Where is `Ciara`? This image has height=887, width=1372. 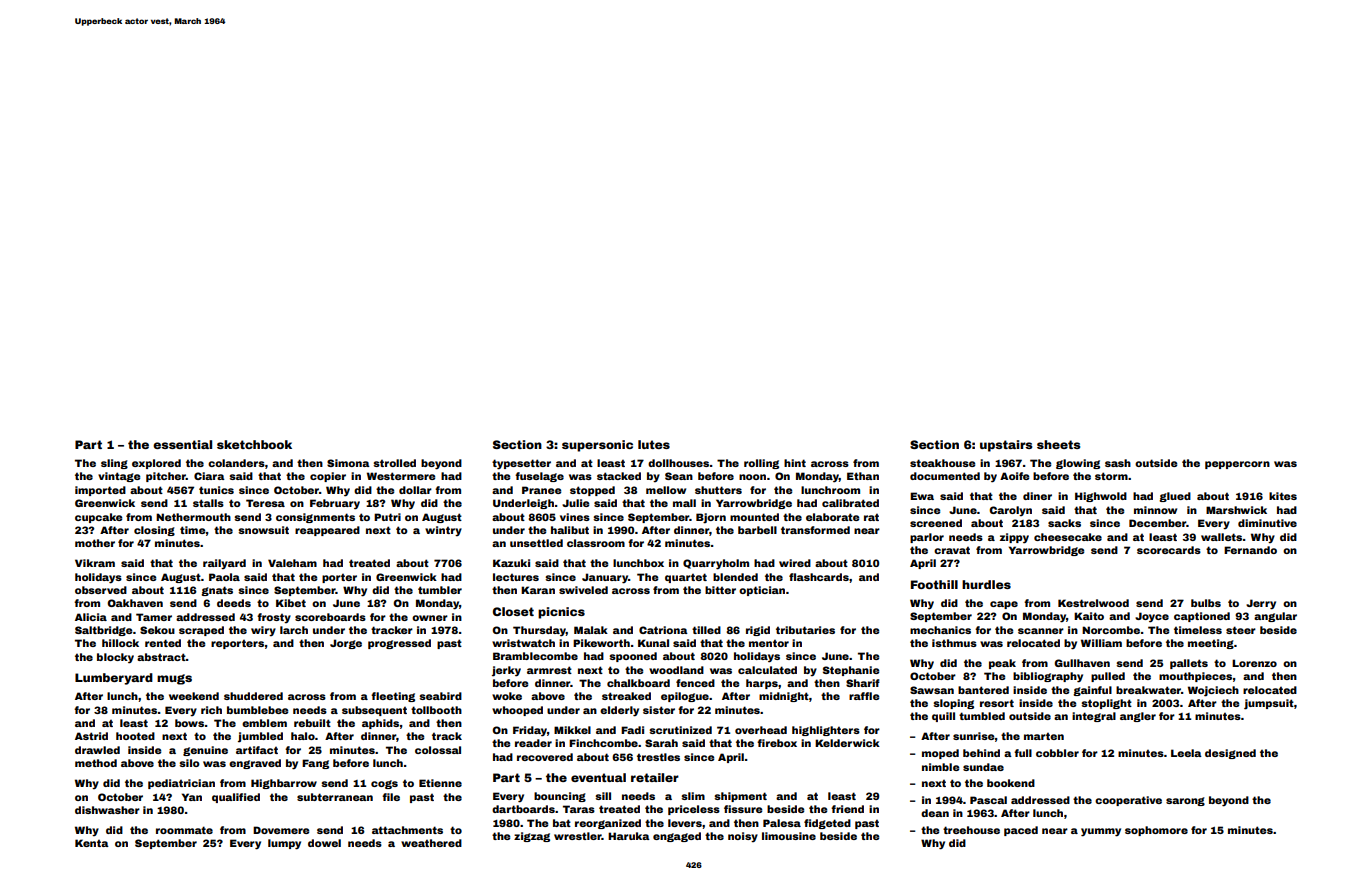
Ciara is located at coordinates (209, 476).
